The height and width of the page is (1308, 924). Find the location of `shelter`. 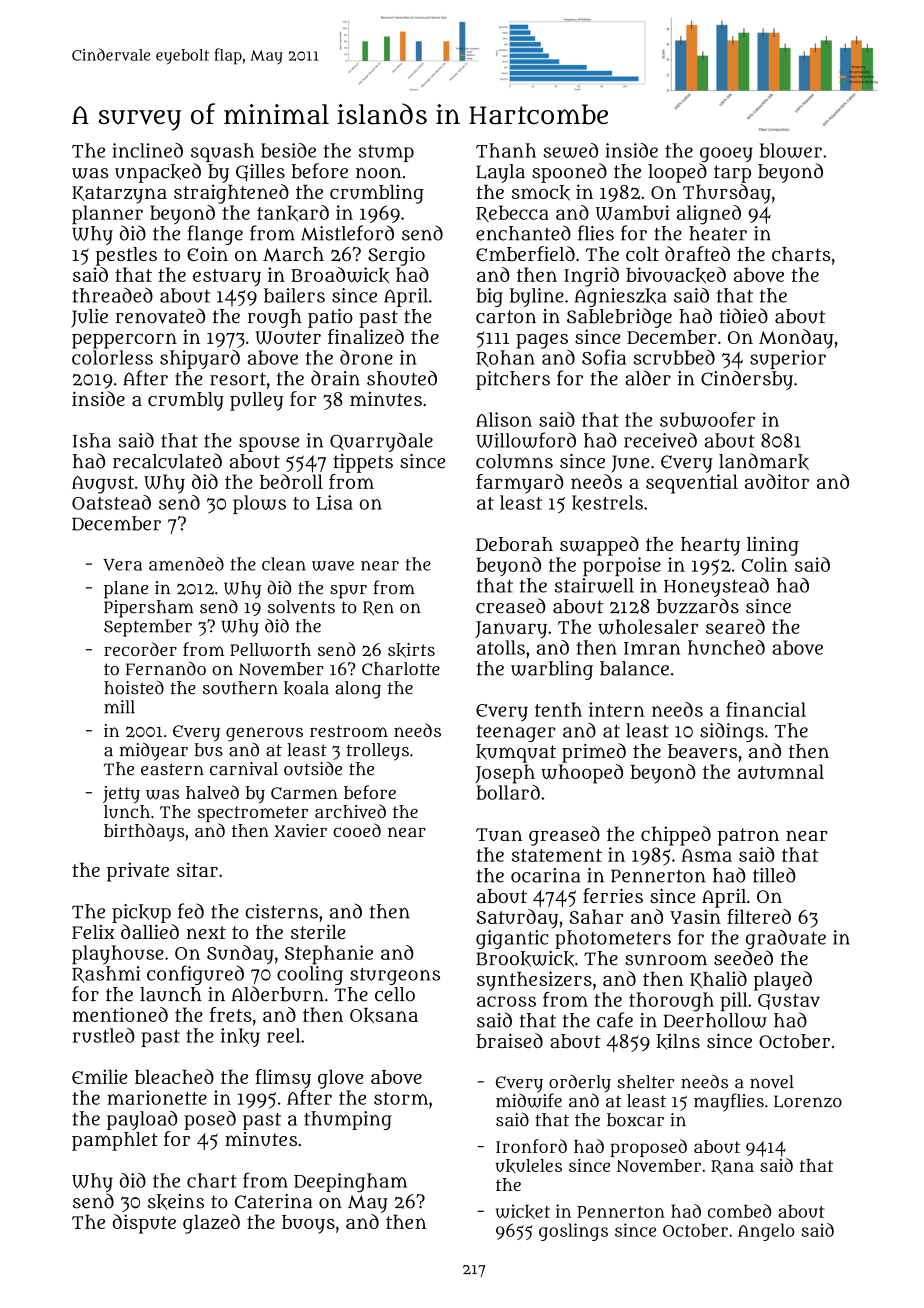

shelter is located at coordinates (646, 1082).
